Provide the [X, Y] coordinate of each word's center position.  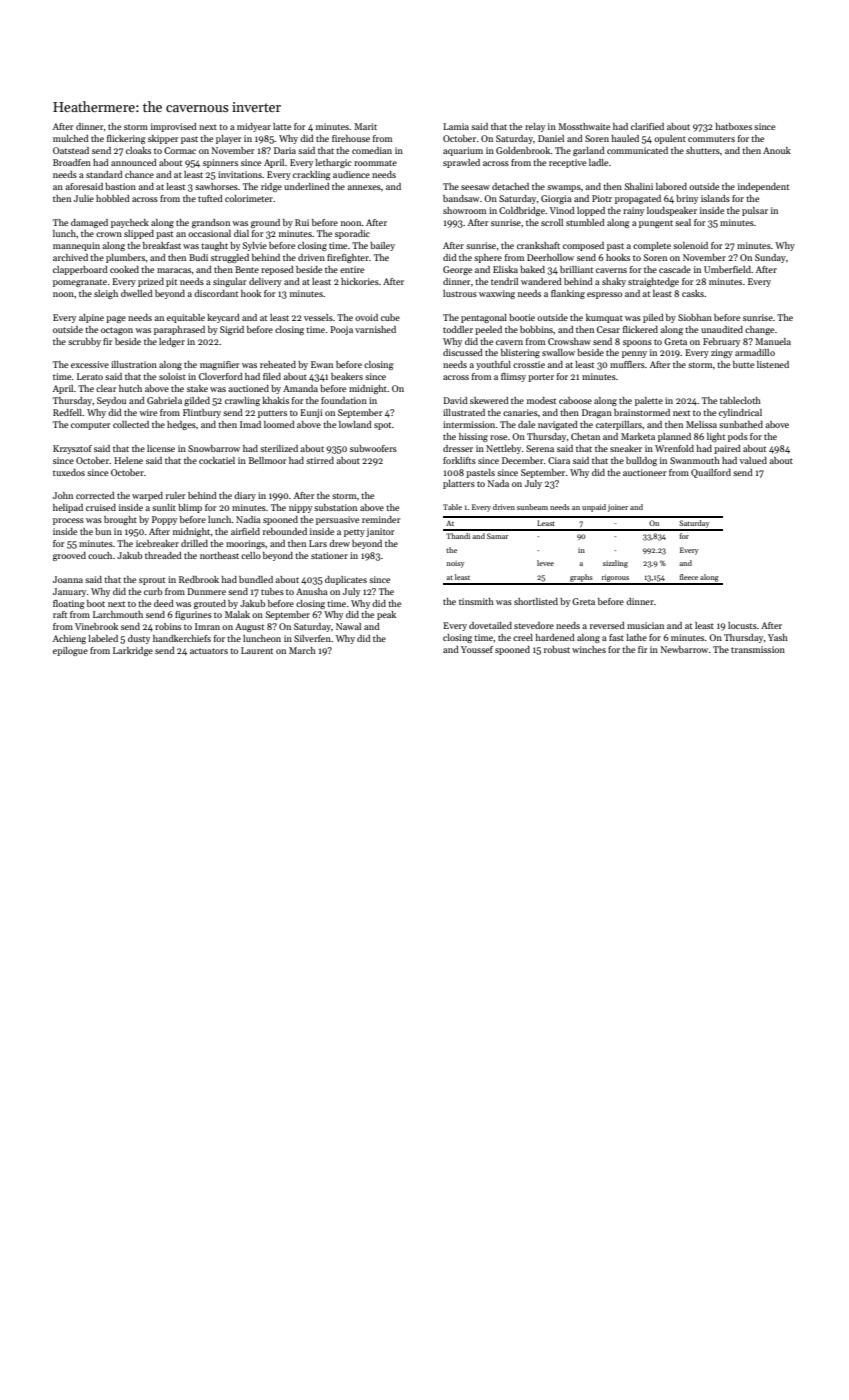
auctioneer [644, 472]
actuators [209, 651]
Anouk [777, 150]
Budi [198, 257]
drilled [194, 543]
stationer [329, 555]
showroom [464, 210]
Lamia [456, 126]
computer [90, 426]
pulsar [755, 211]
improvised [174, 127]
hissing [473, 437]
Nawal [348, 626]
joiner [618, 508]
